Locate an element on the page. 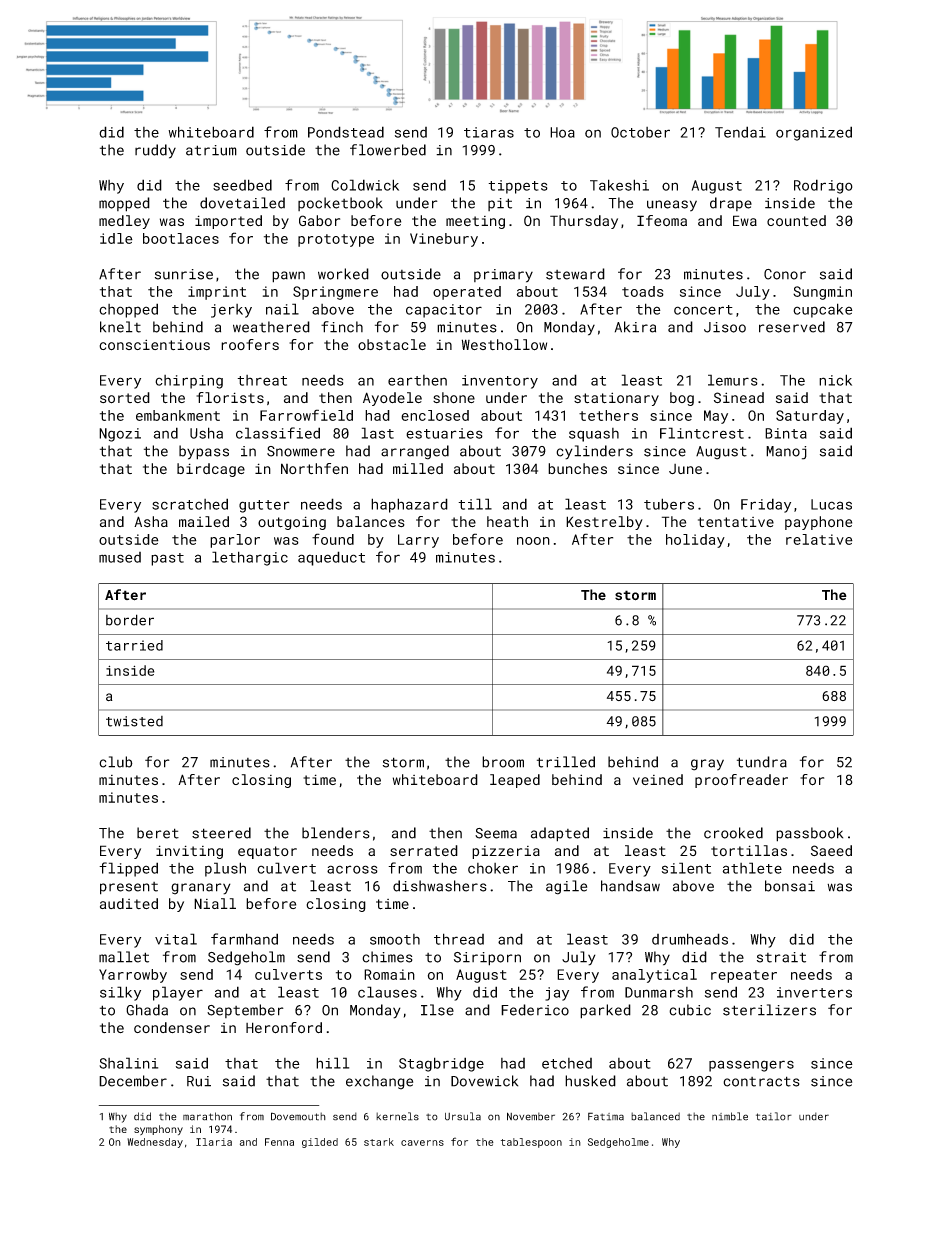 The height and width of the document is (1233, 952). relative is located at coordinates (819, 539).
